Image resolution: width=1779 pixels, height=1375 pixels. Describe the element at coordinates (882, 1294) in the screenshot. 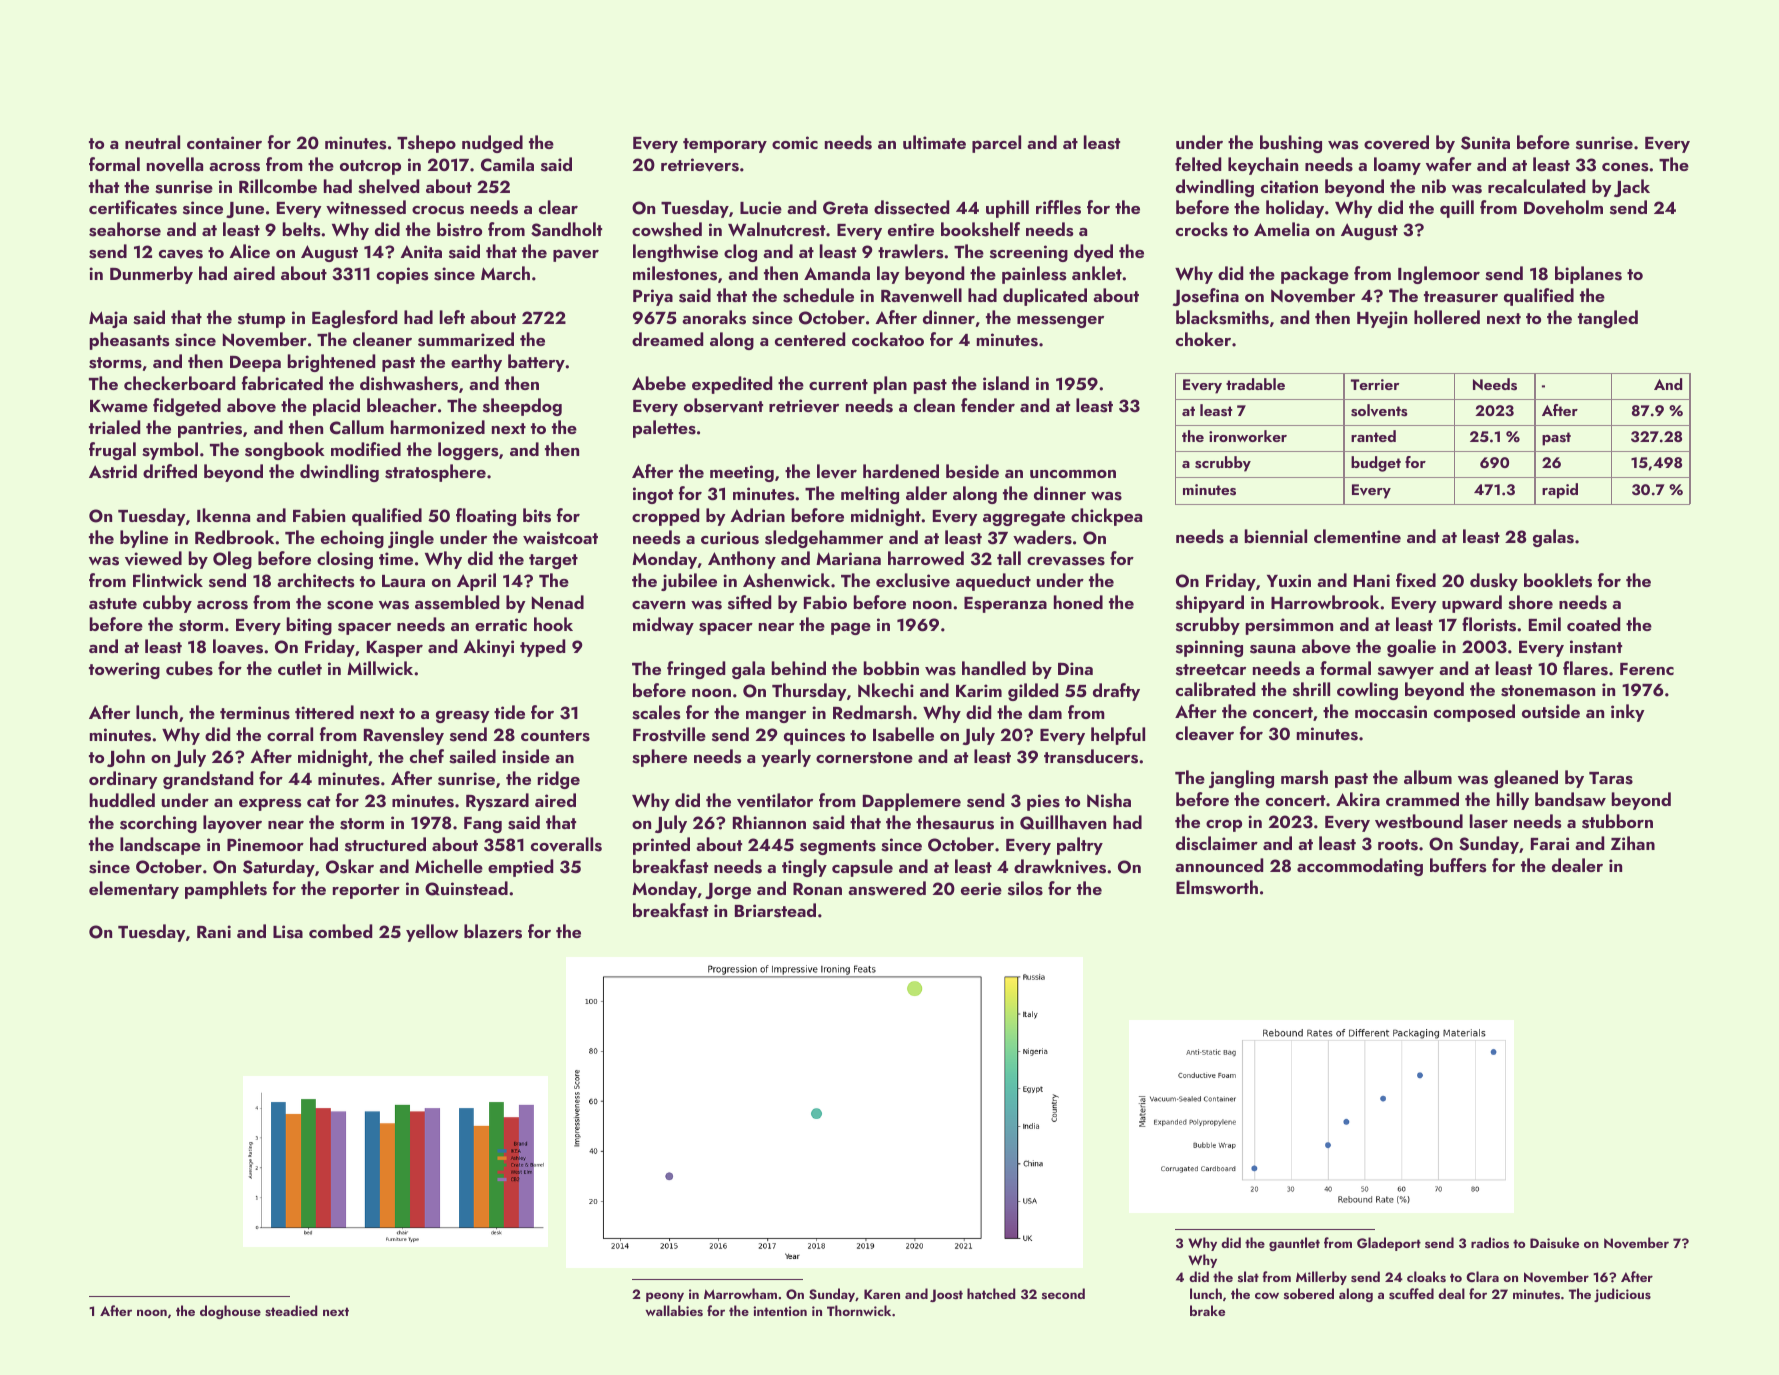

I see `Karen` at that location.
